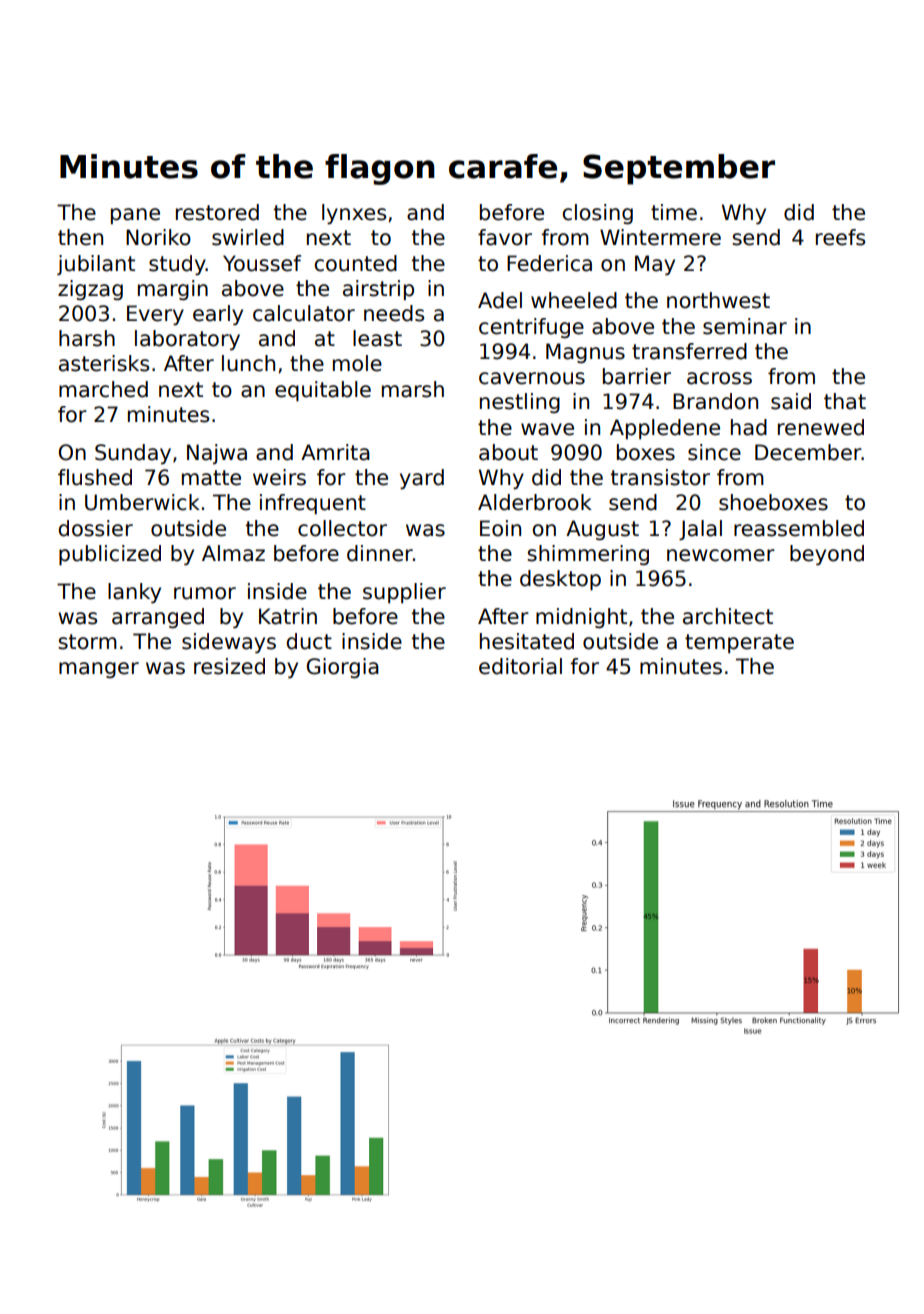  What do you see at coordinates (142, 502) in the screenshot?
I see `Umberwick` at bounding box center [142, 502].
